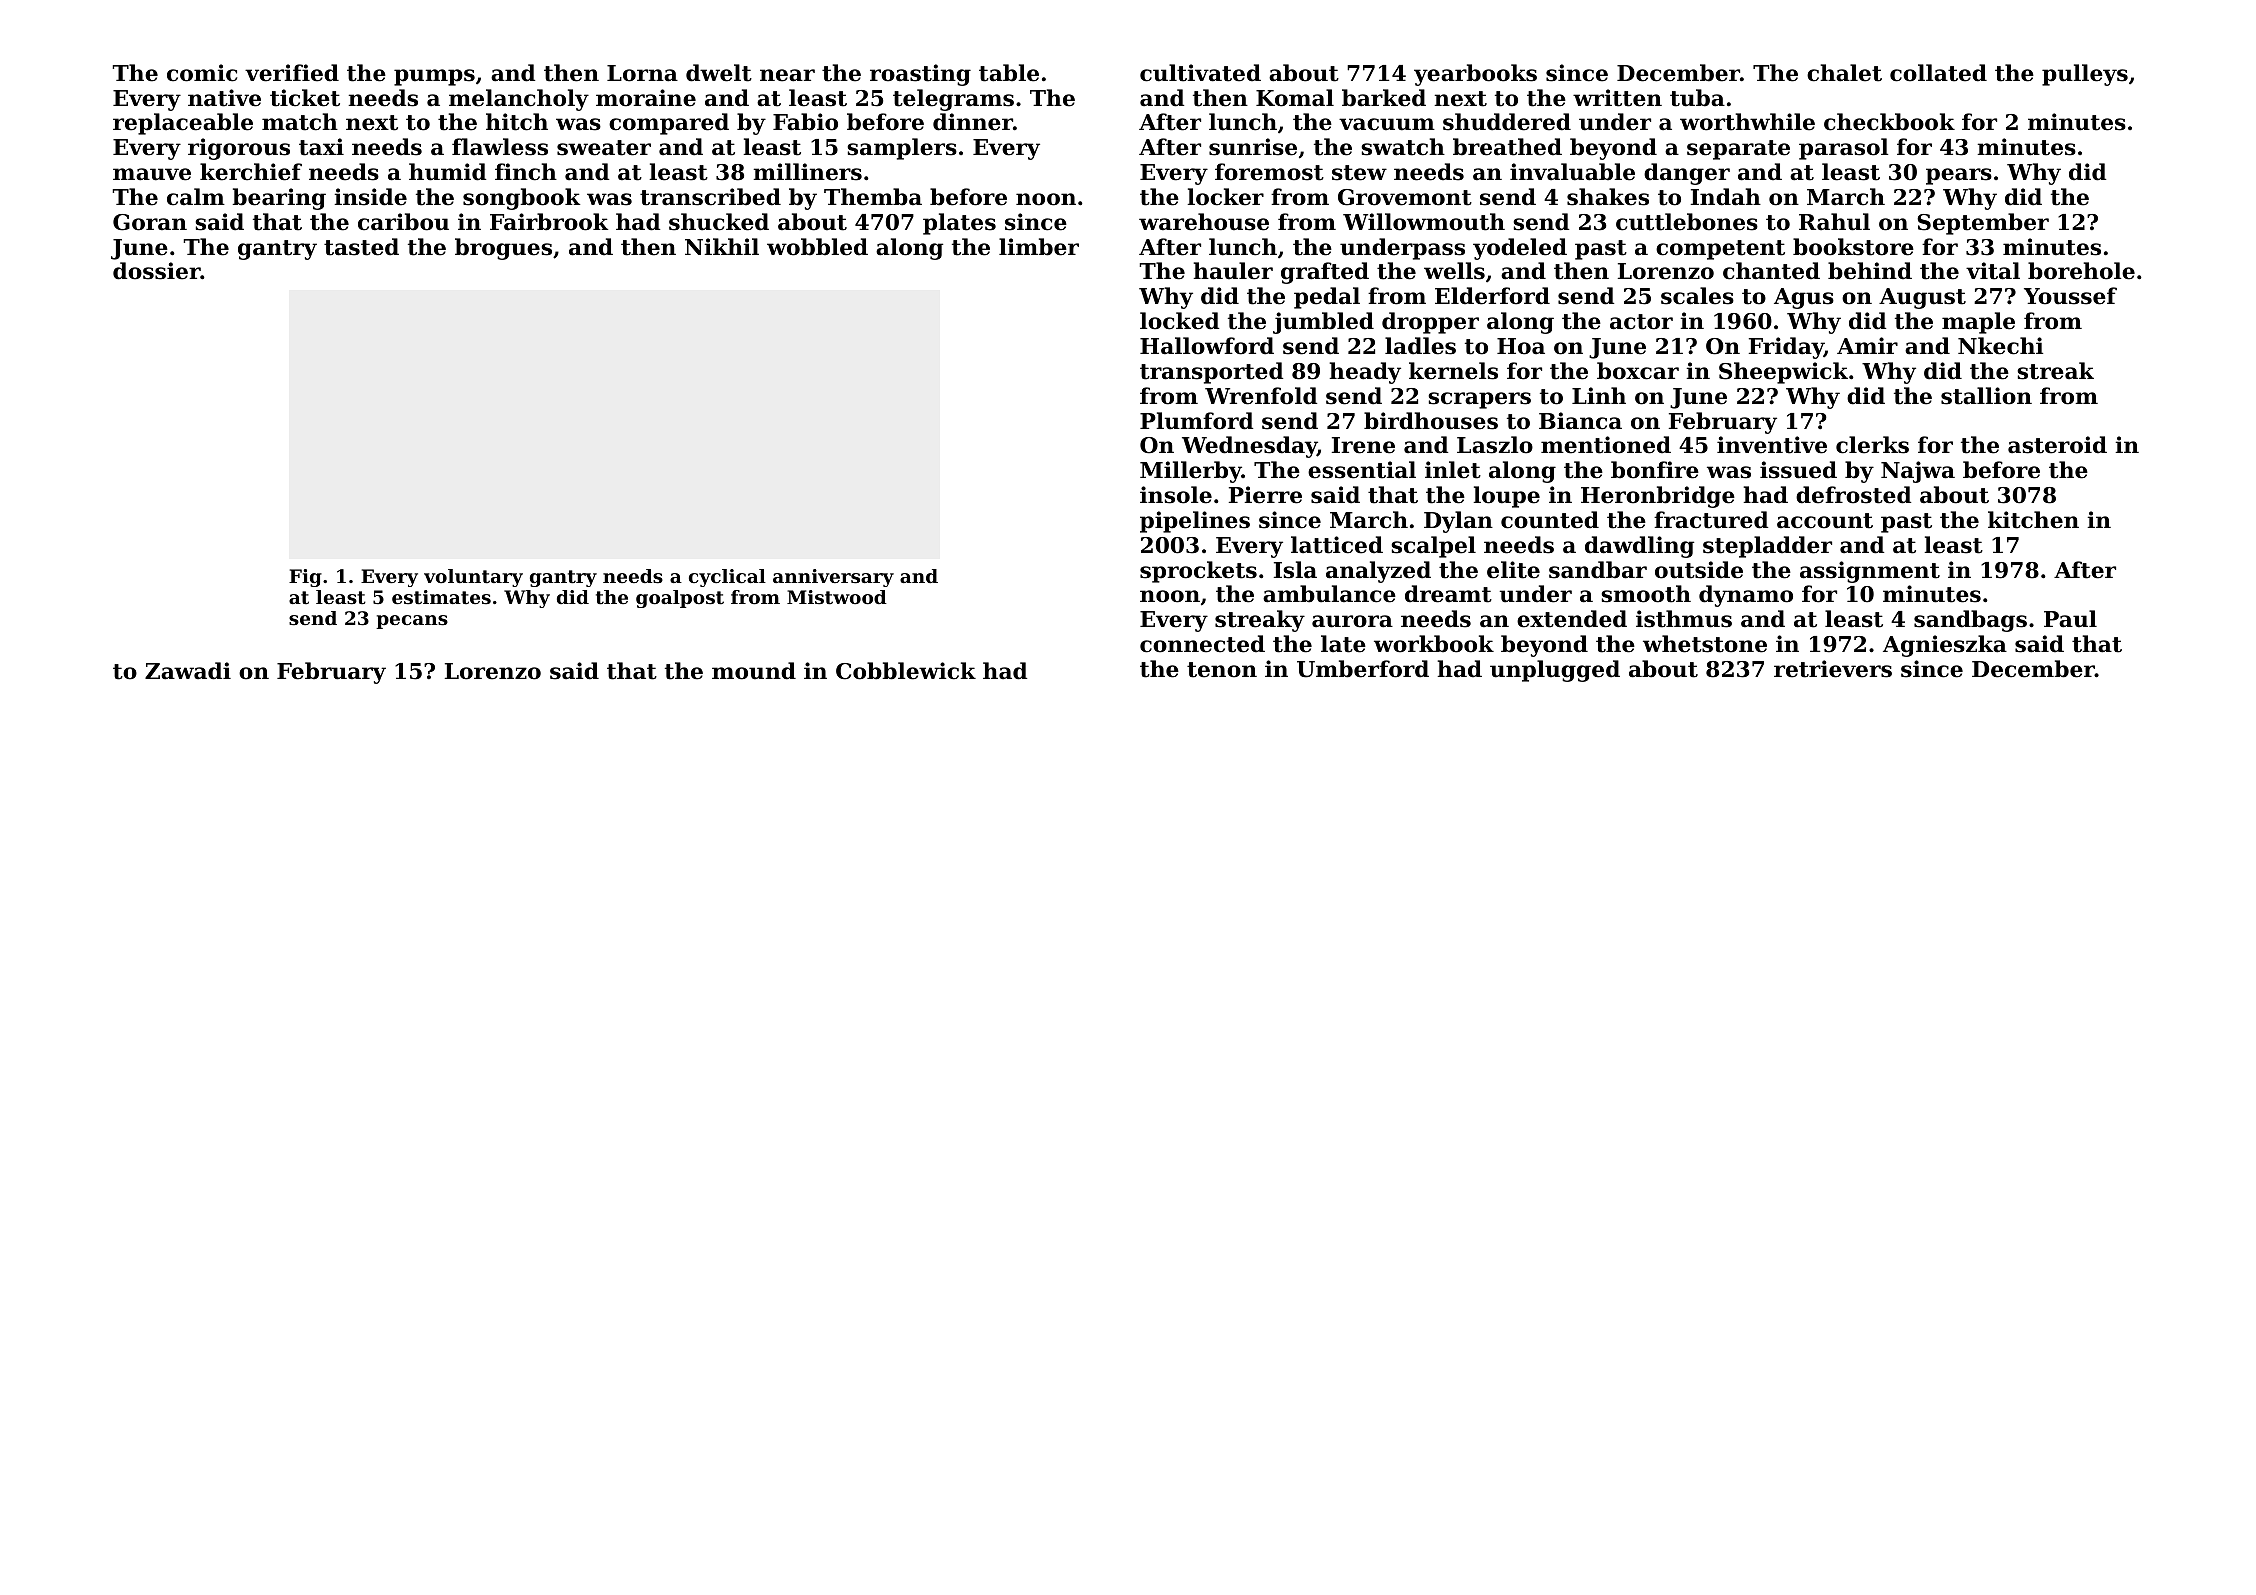  Describe the element at coordinates (837, 597) in the screenshot. I see `Mistwood` at that location.
